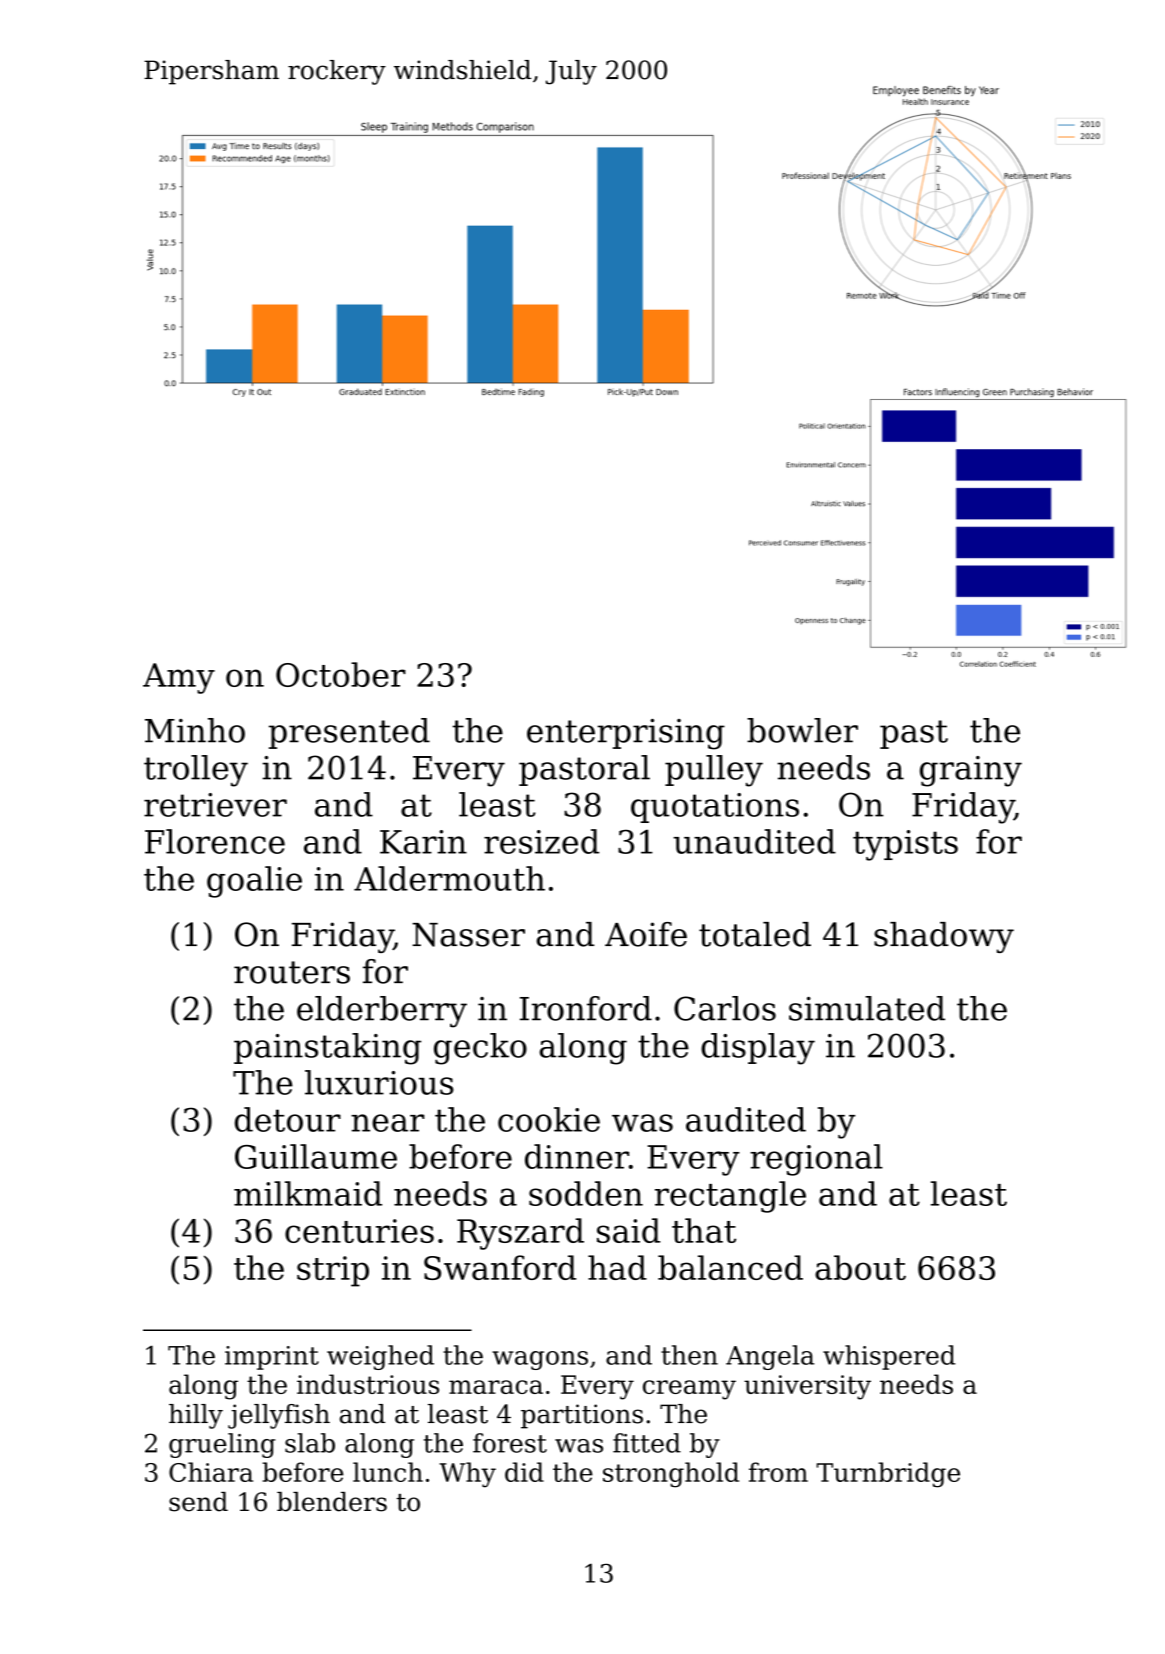 This image has width=1165, height=1654. What do you see at coordinates (888, 1475) in the image?
I see `Turnbridge` at bounding box center [888, 1475].
